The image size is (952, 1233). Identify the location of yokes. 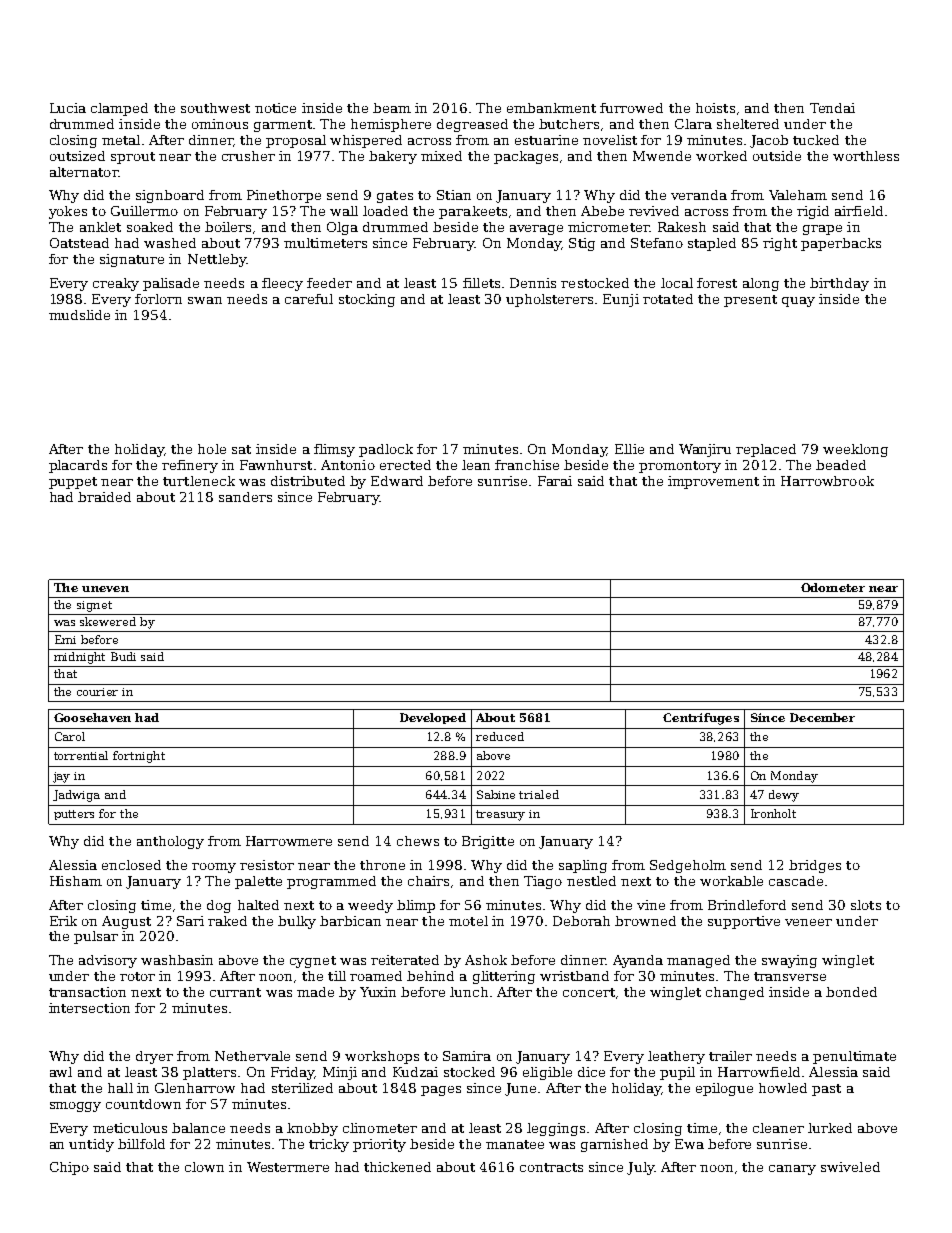
(68, 212).
